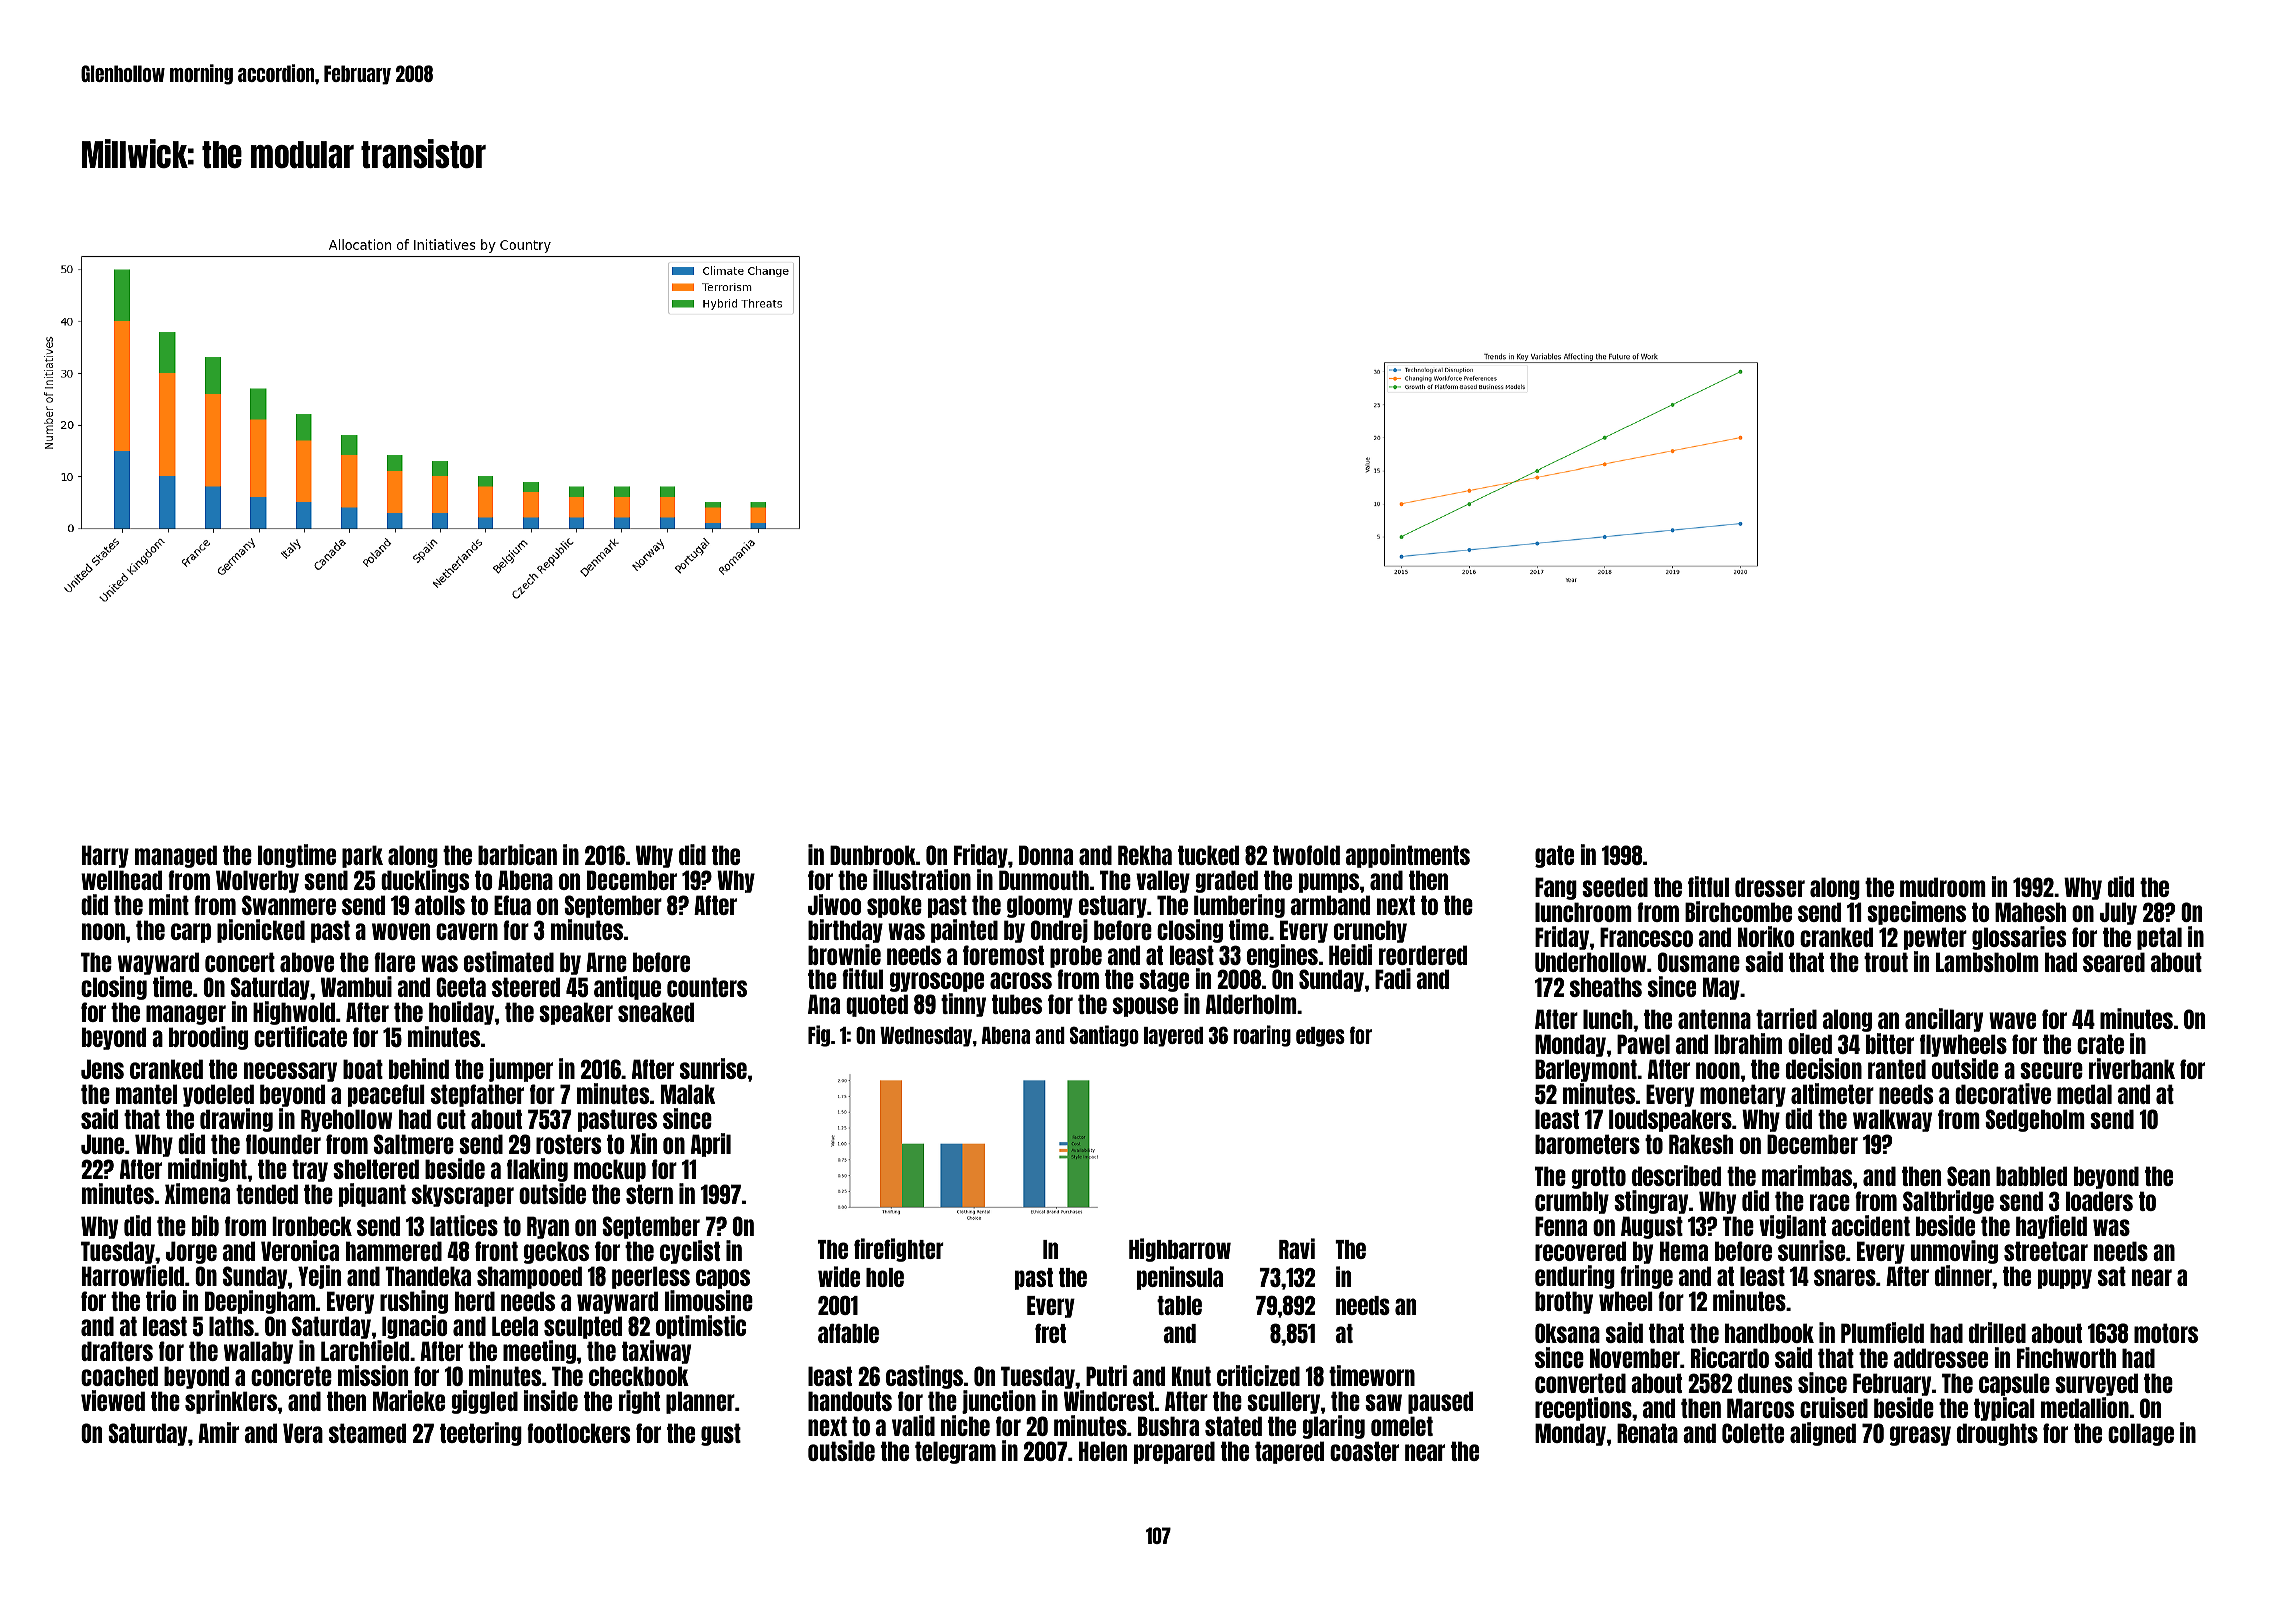 The height and width of the screenshot is (1620, 2292). What do you see at coordinates (2096, 1384) in the screenshot?
I see `surveyed` at bounding box center [2096, 1384].
